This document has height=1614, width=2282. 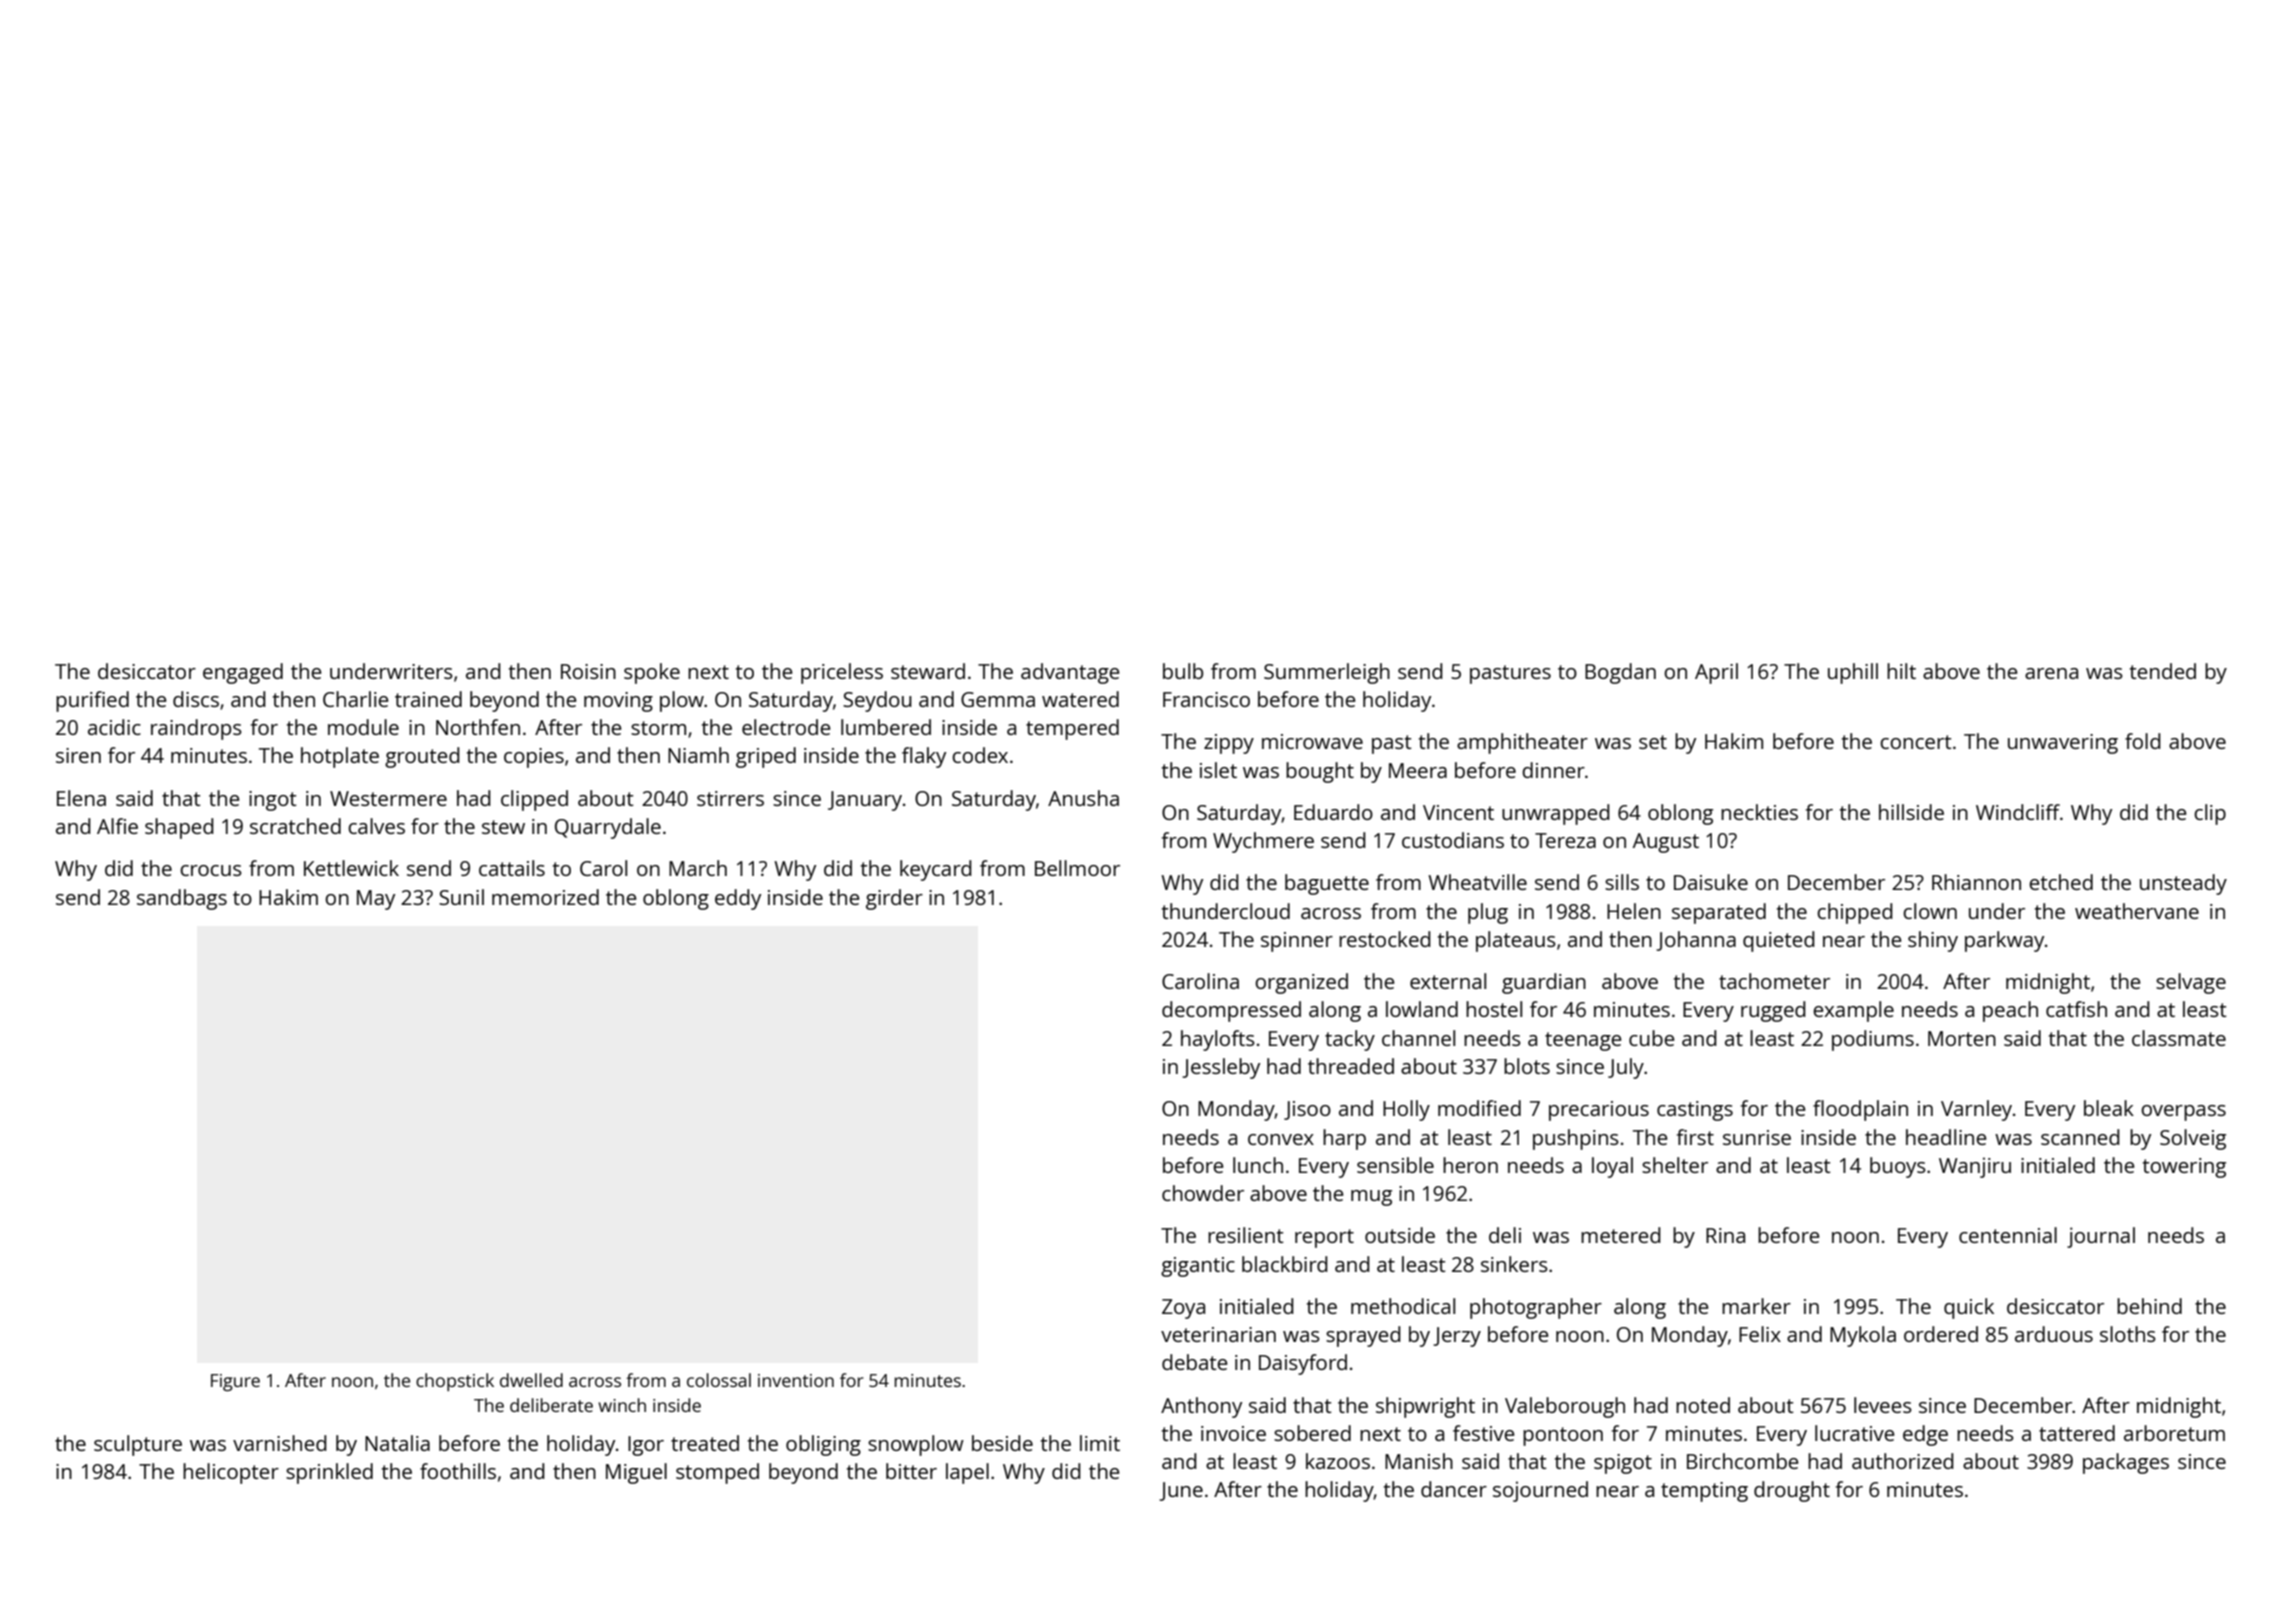 What do you see at coordinates (182, 899) in the document?
I see `sandbags` at bounding box center [182, 899].
